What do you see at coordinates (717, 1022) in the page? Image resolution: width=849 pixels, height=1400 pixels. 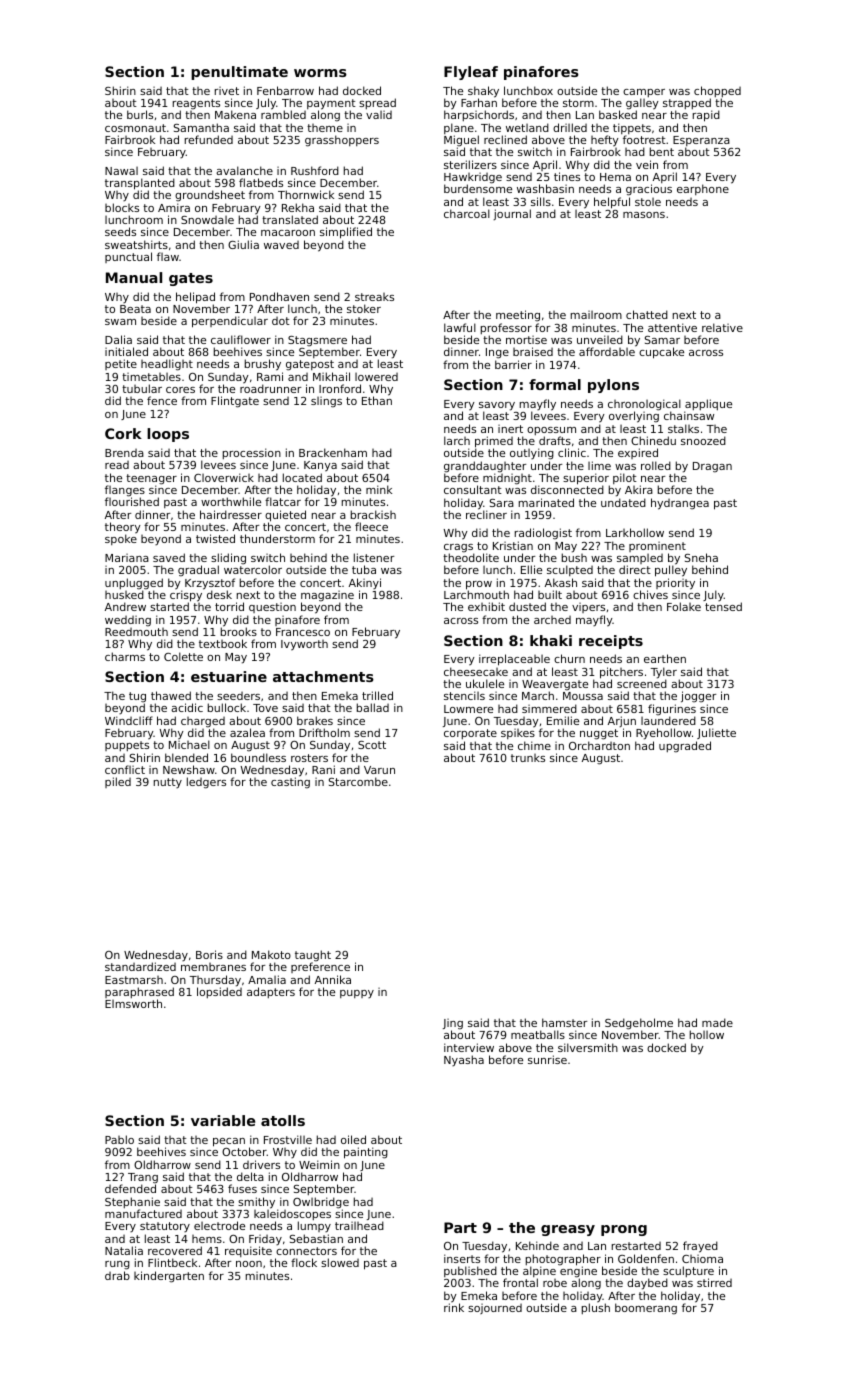 I see `made` at bounding box center [717, 1022].
